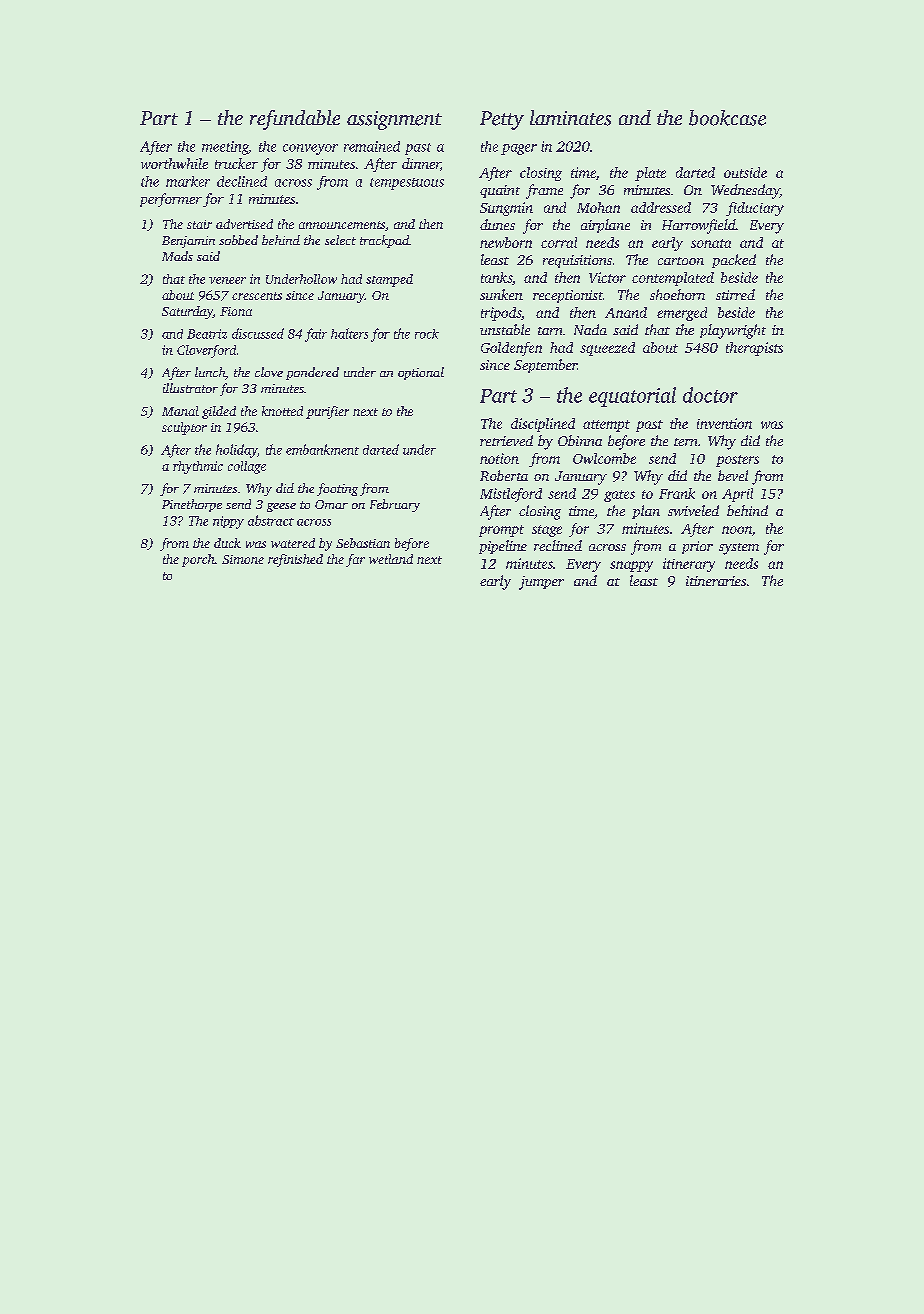 Image resolution: width=924 pixels, height=1314 pixels. I want to click on quaint, so click(500, 191).
